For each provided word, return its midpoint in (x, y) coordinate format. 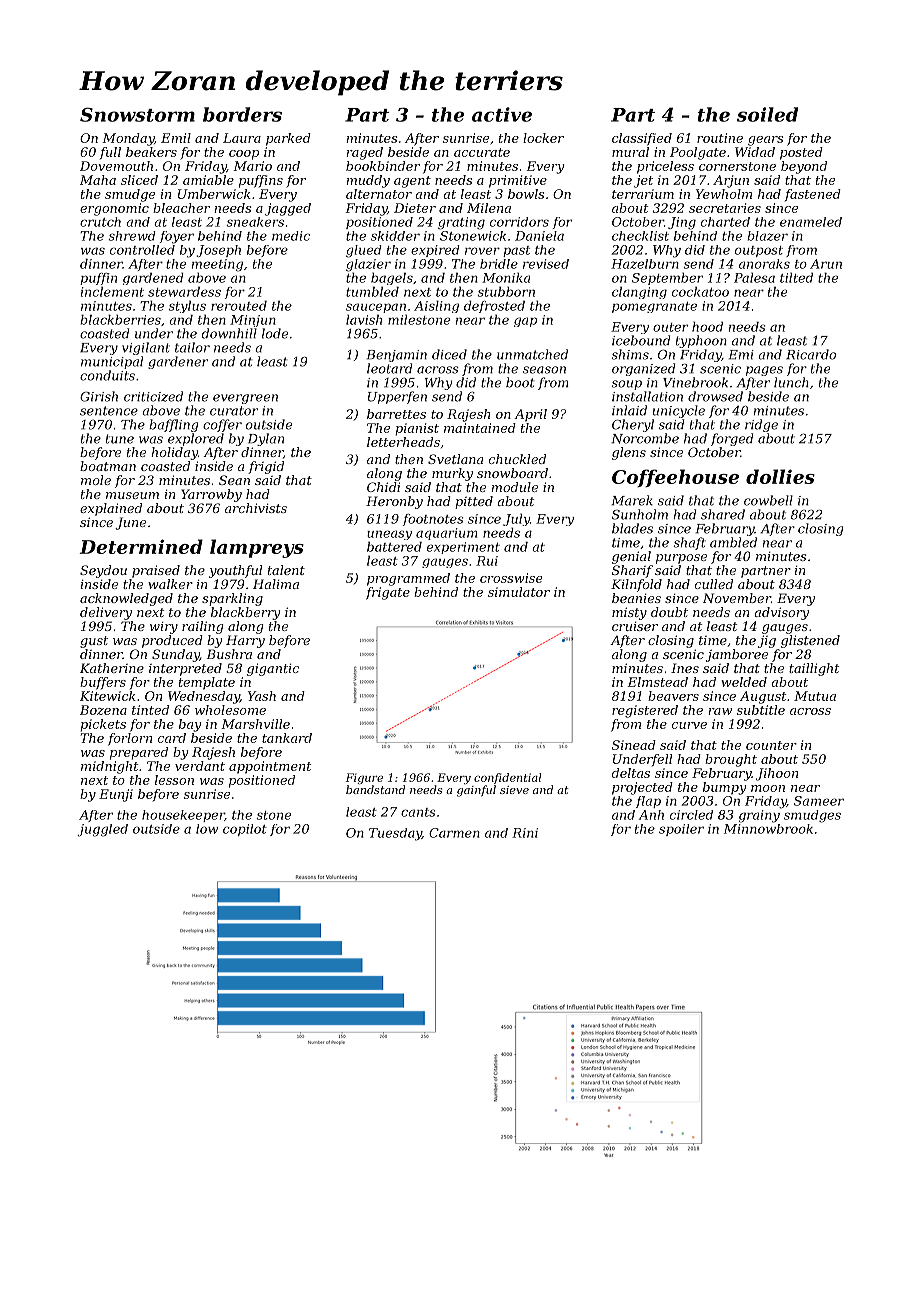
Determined (141, 546)
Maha (98, 180)
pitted (474, 502)
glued (364, 251)
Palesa (754, 278)
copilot (245, 830)
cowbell (768, 500)
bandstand (375, 789)
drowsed (715, 396)
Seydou (103, 571)
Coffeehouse (675, 478)
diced (449, 354)
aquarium (446, 534)
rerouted (239, 306)
